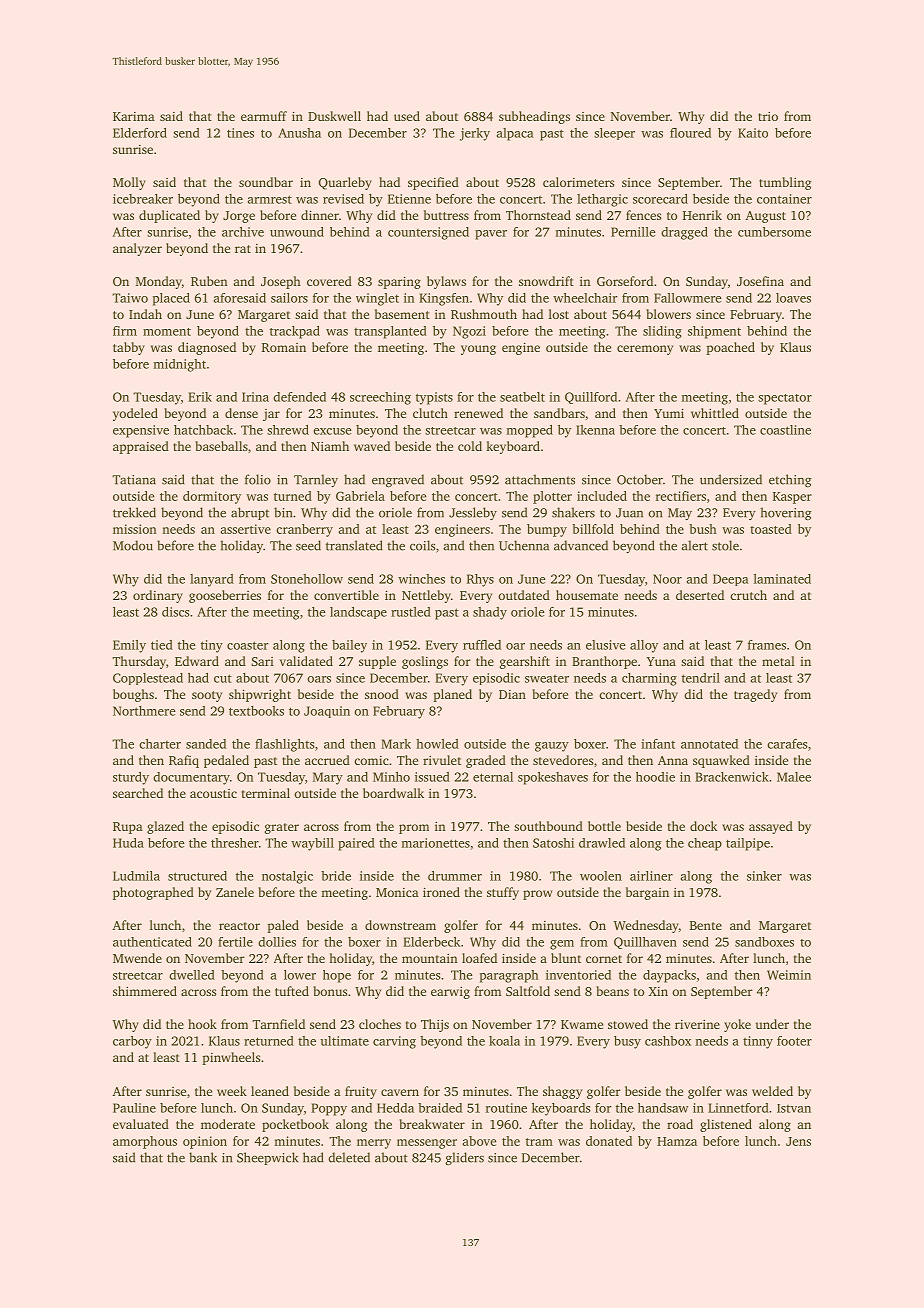  I want to click on ultimate, so click(344, 1041).
